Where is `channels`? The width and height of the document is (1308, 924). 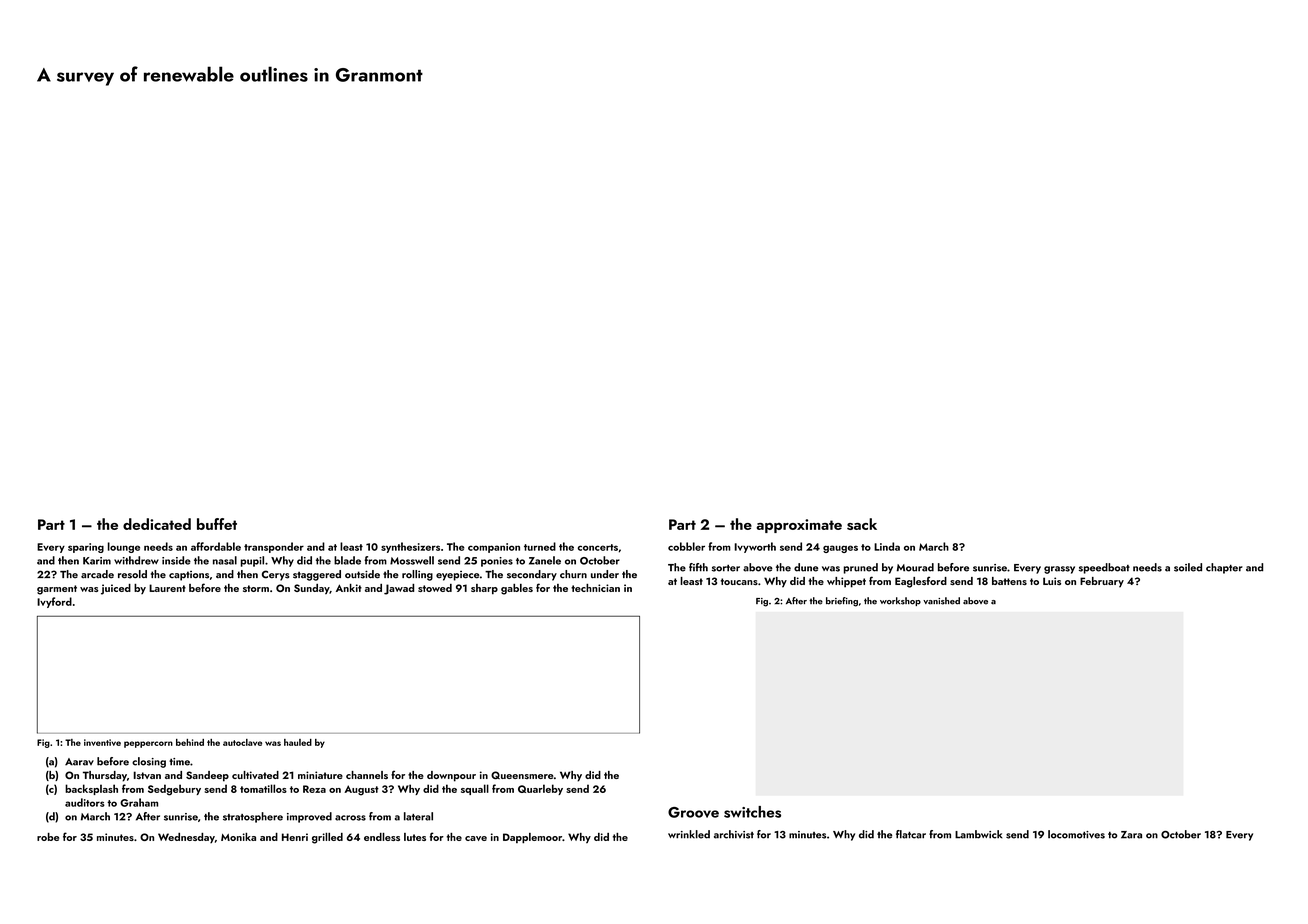 channels is located at coordinates (367, 775).
